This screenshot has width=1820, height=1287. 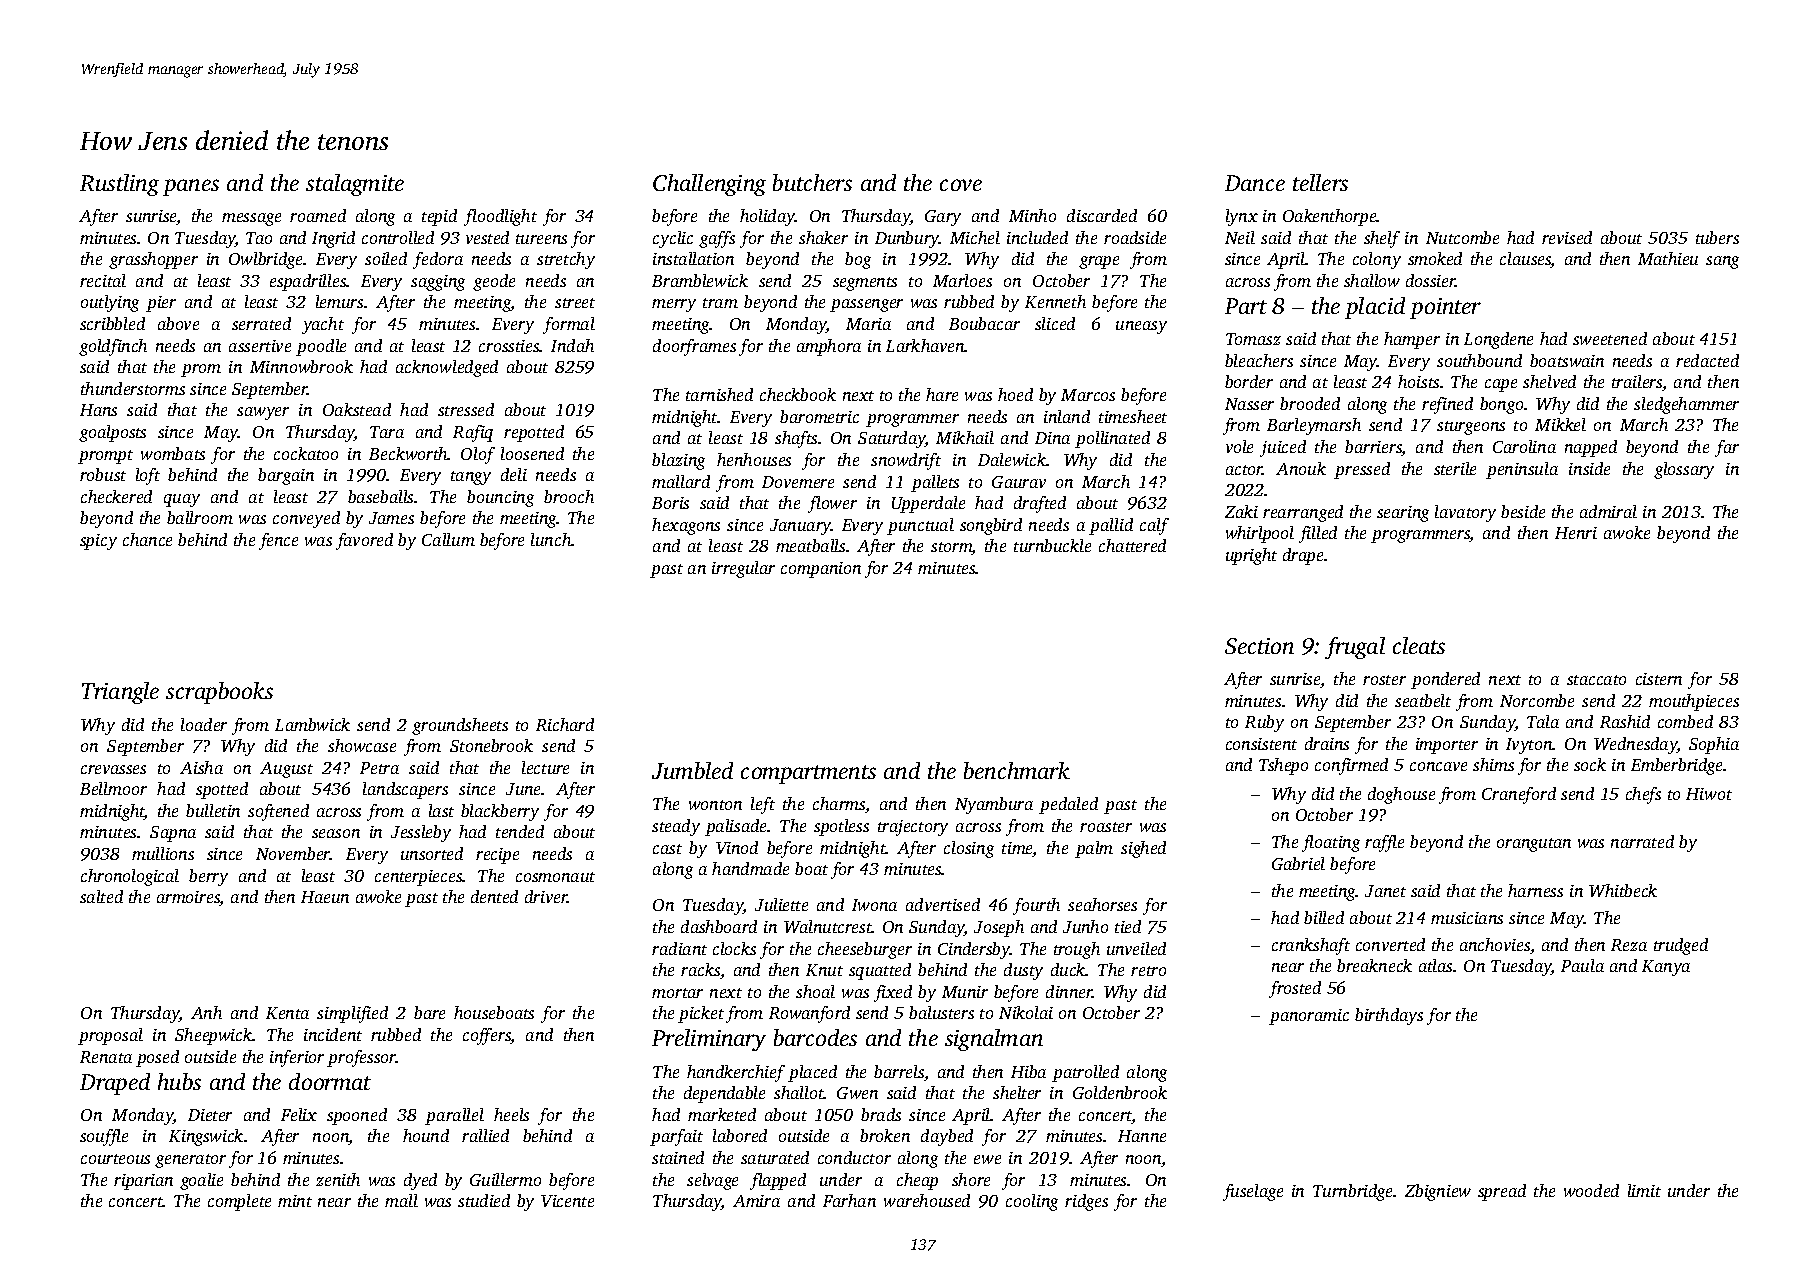 I want to click on trough, so click(x=1077, y=950).
